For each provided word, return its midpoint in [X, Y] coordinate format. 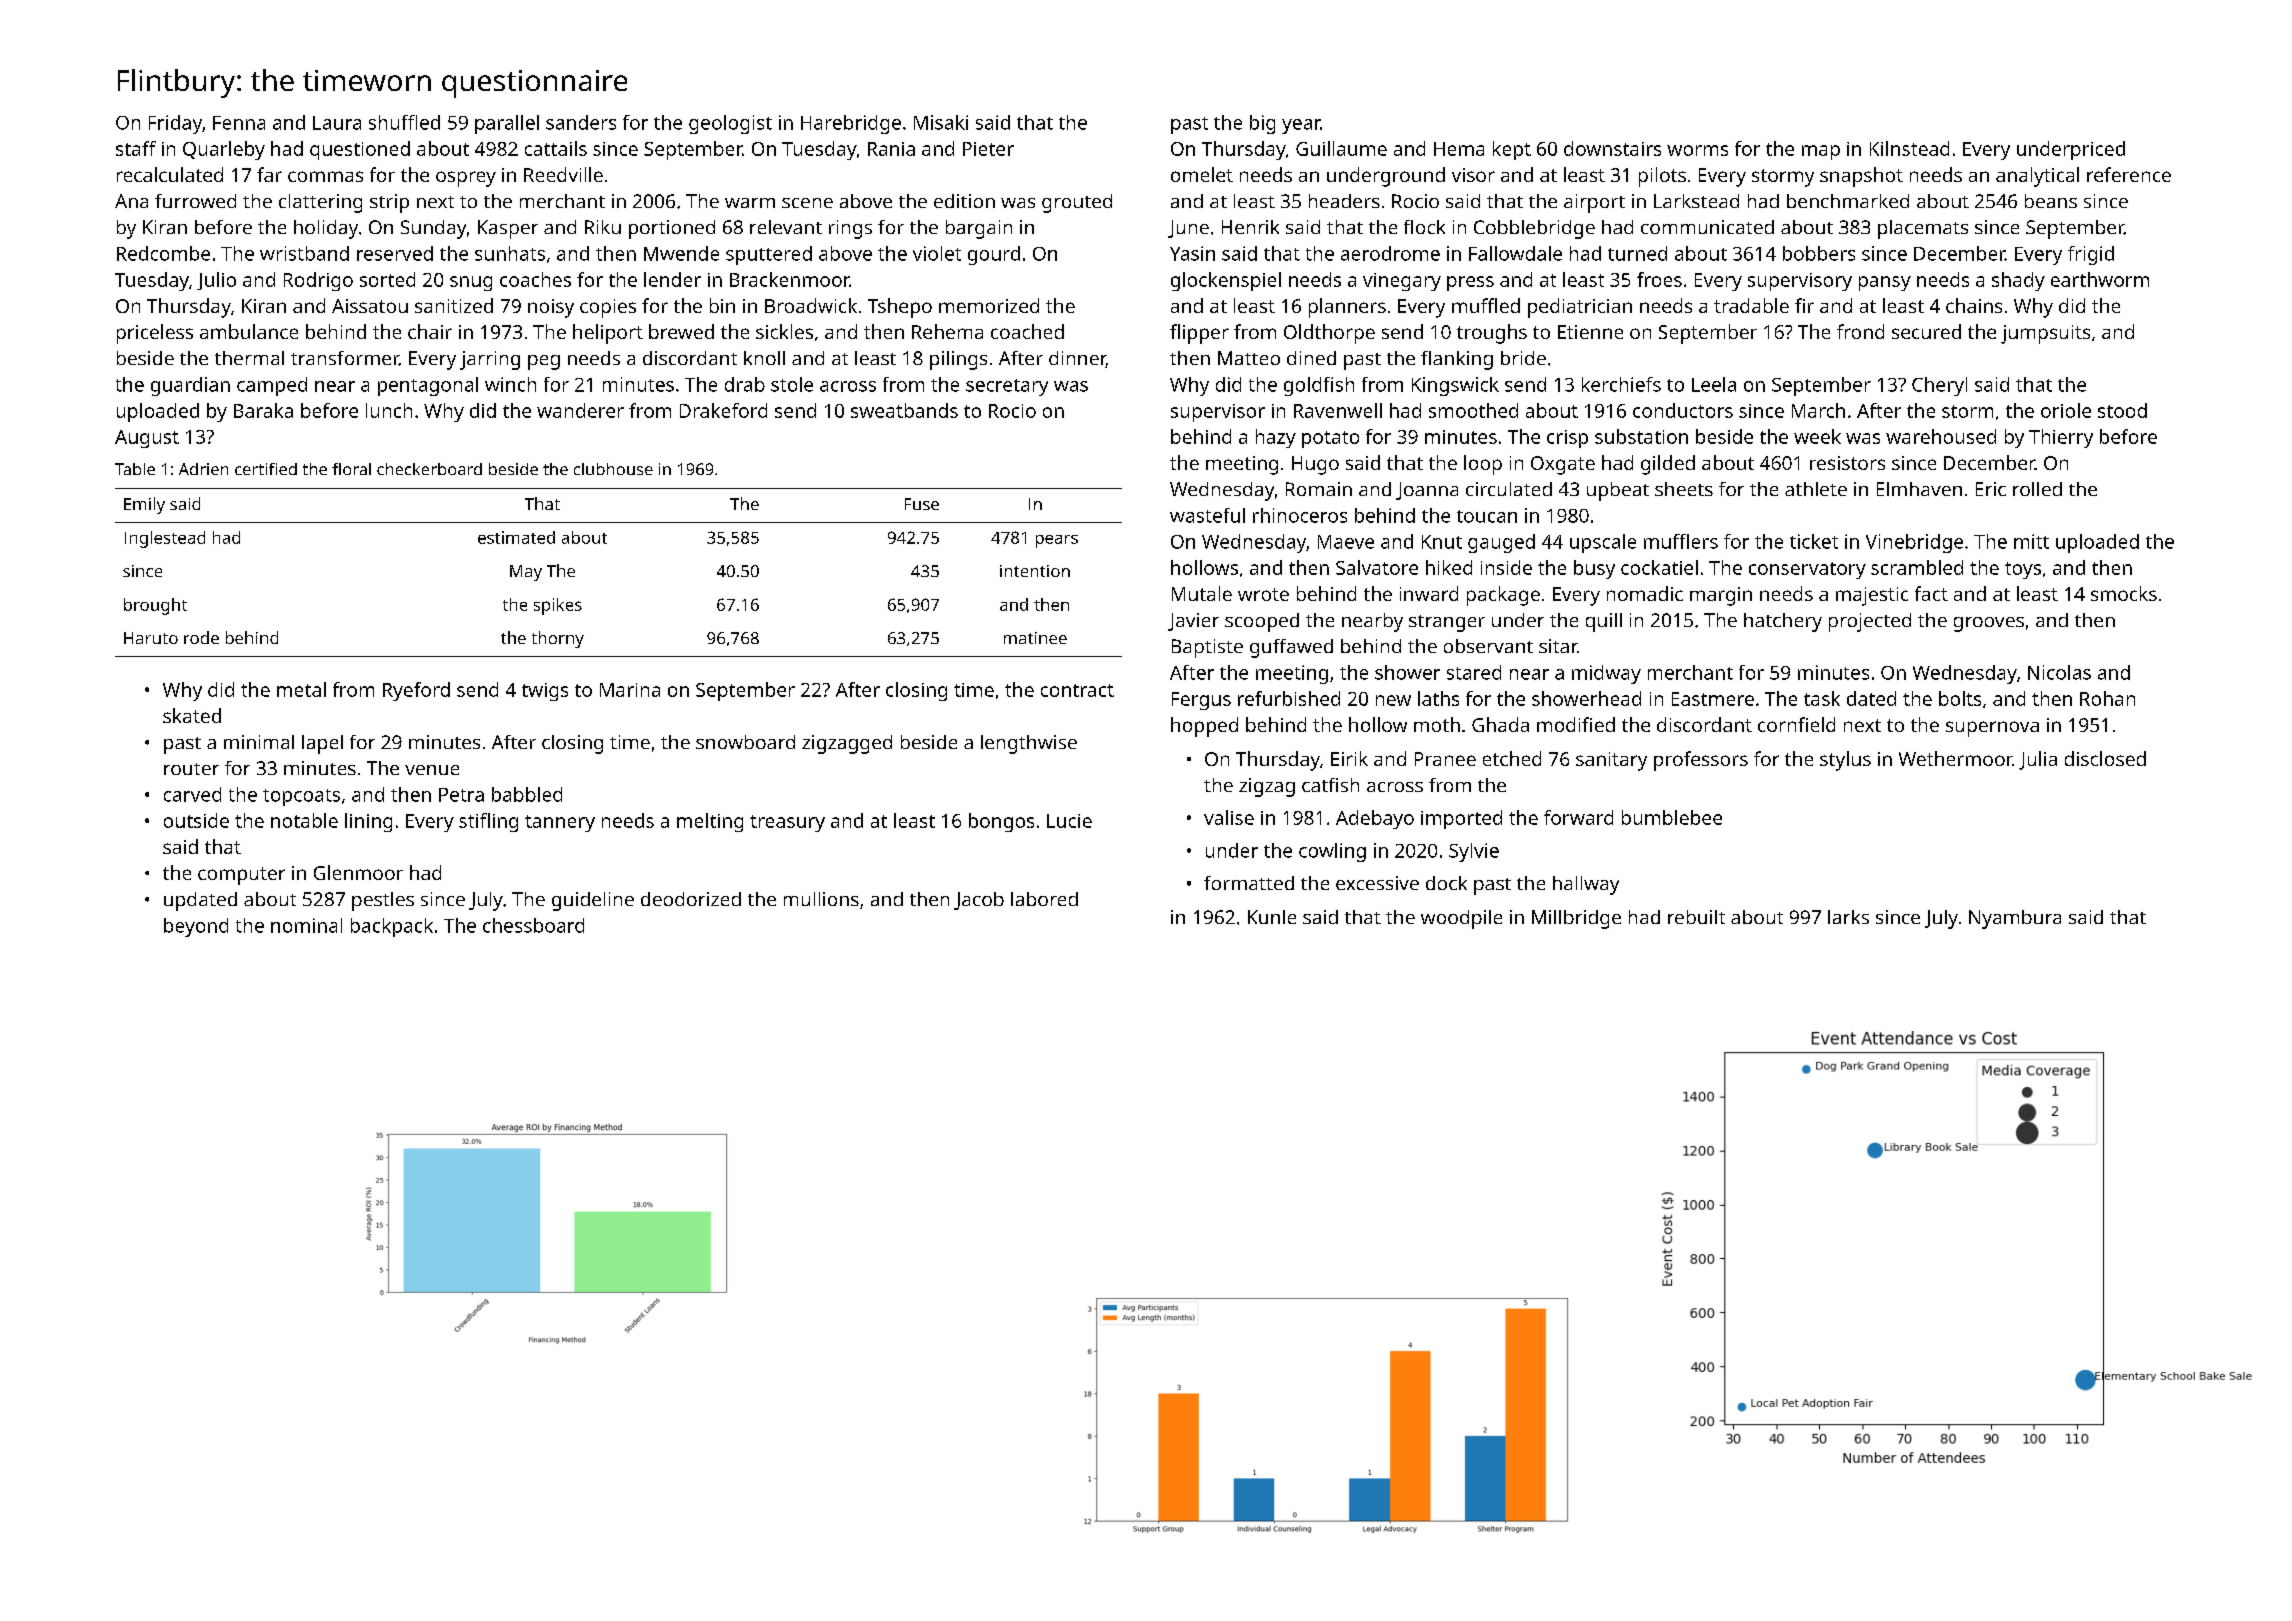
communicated [1707, 227]
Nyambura [2015, 919]
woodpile [1461, 919]
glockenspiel [1226, 281]
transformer [345, 358]
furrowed [195, 201]
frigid [2091, 255]
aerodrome [1390, 253]
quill [1604, 622]
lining [368, 822]
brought [155, 606]
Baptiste [1207, 648]
